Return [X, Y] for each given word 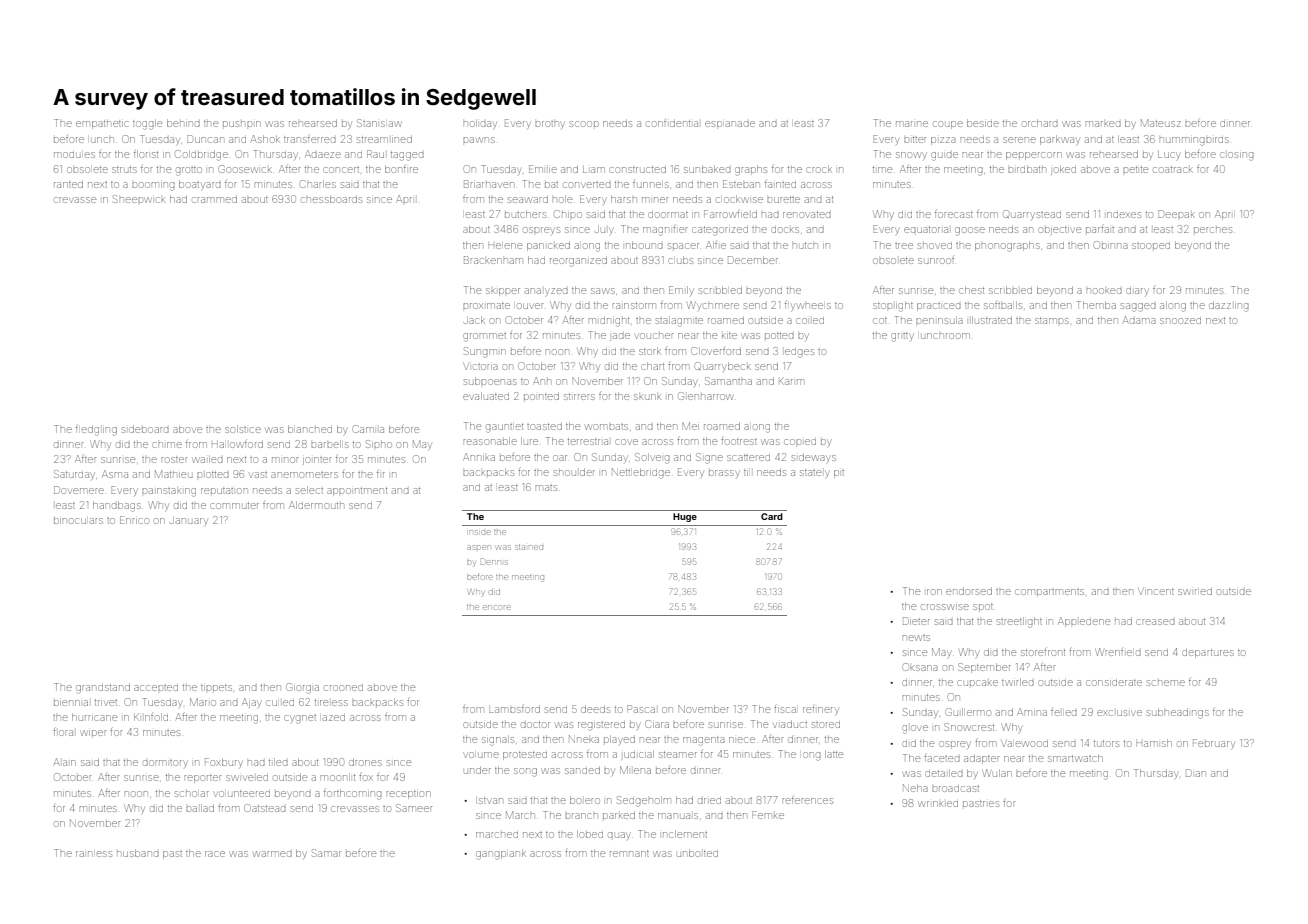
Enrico [134, 520]
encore [496, 607]
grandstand [103, 688]
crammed [215, 199]
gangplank [501, 854]
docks [785, 230]
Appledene [1084, 622]
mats [546, 488]
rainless [94, 854]
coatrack [1173, 170]
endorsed [969, 591]
